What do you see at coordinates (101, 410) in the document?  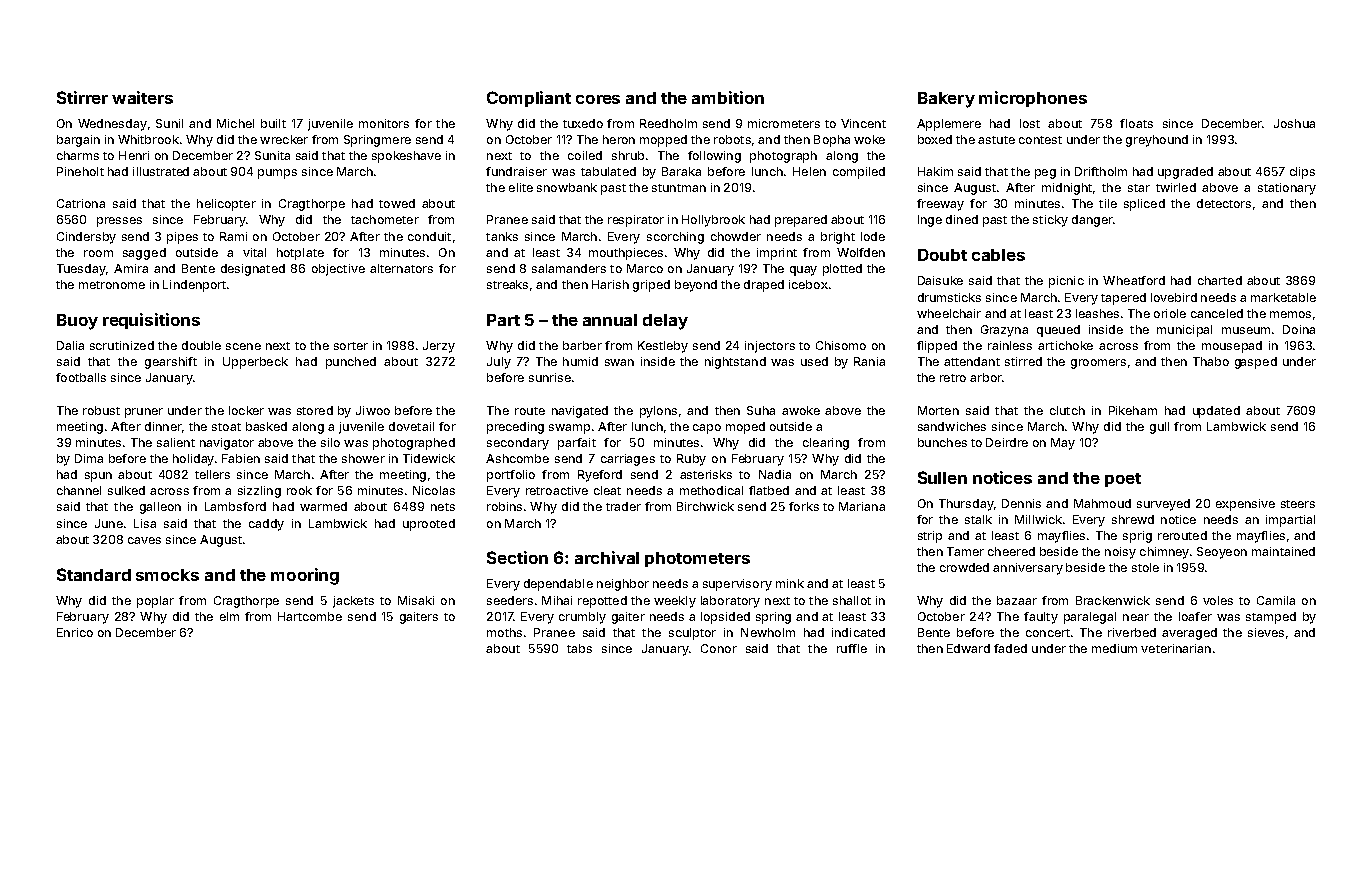 I see `robust` at bounding box center [101, 410].
